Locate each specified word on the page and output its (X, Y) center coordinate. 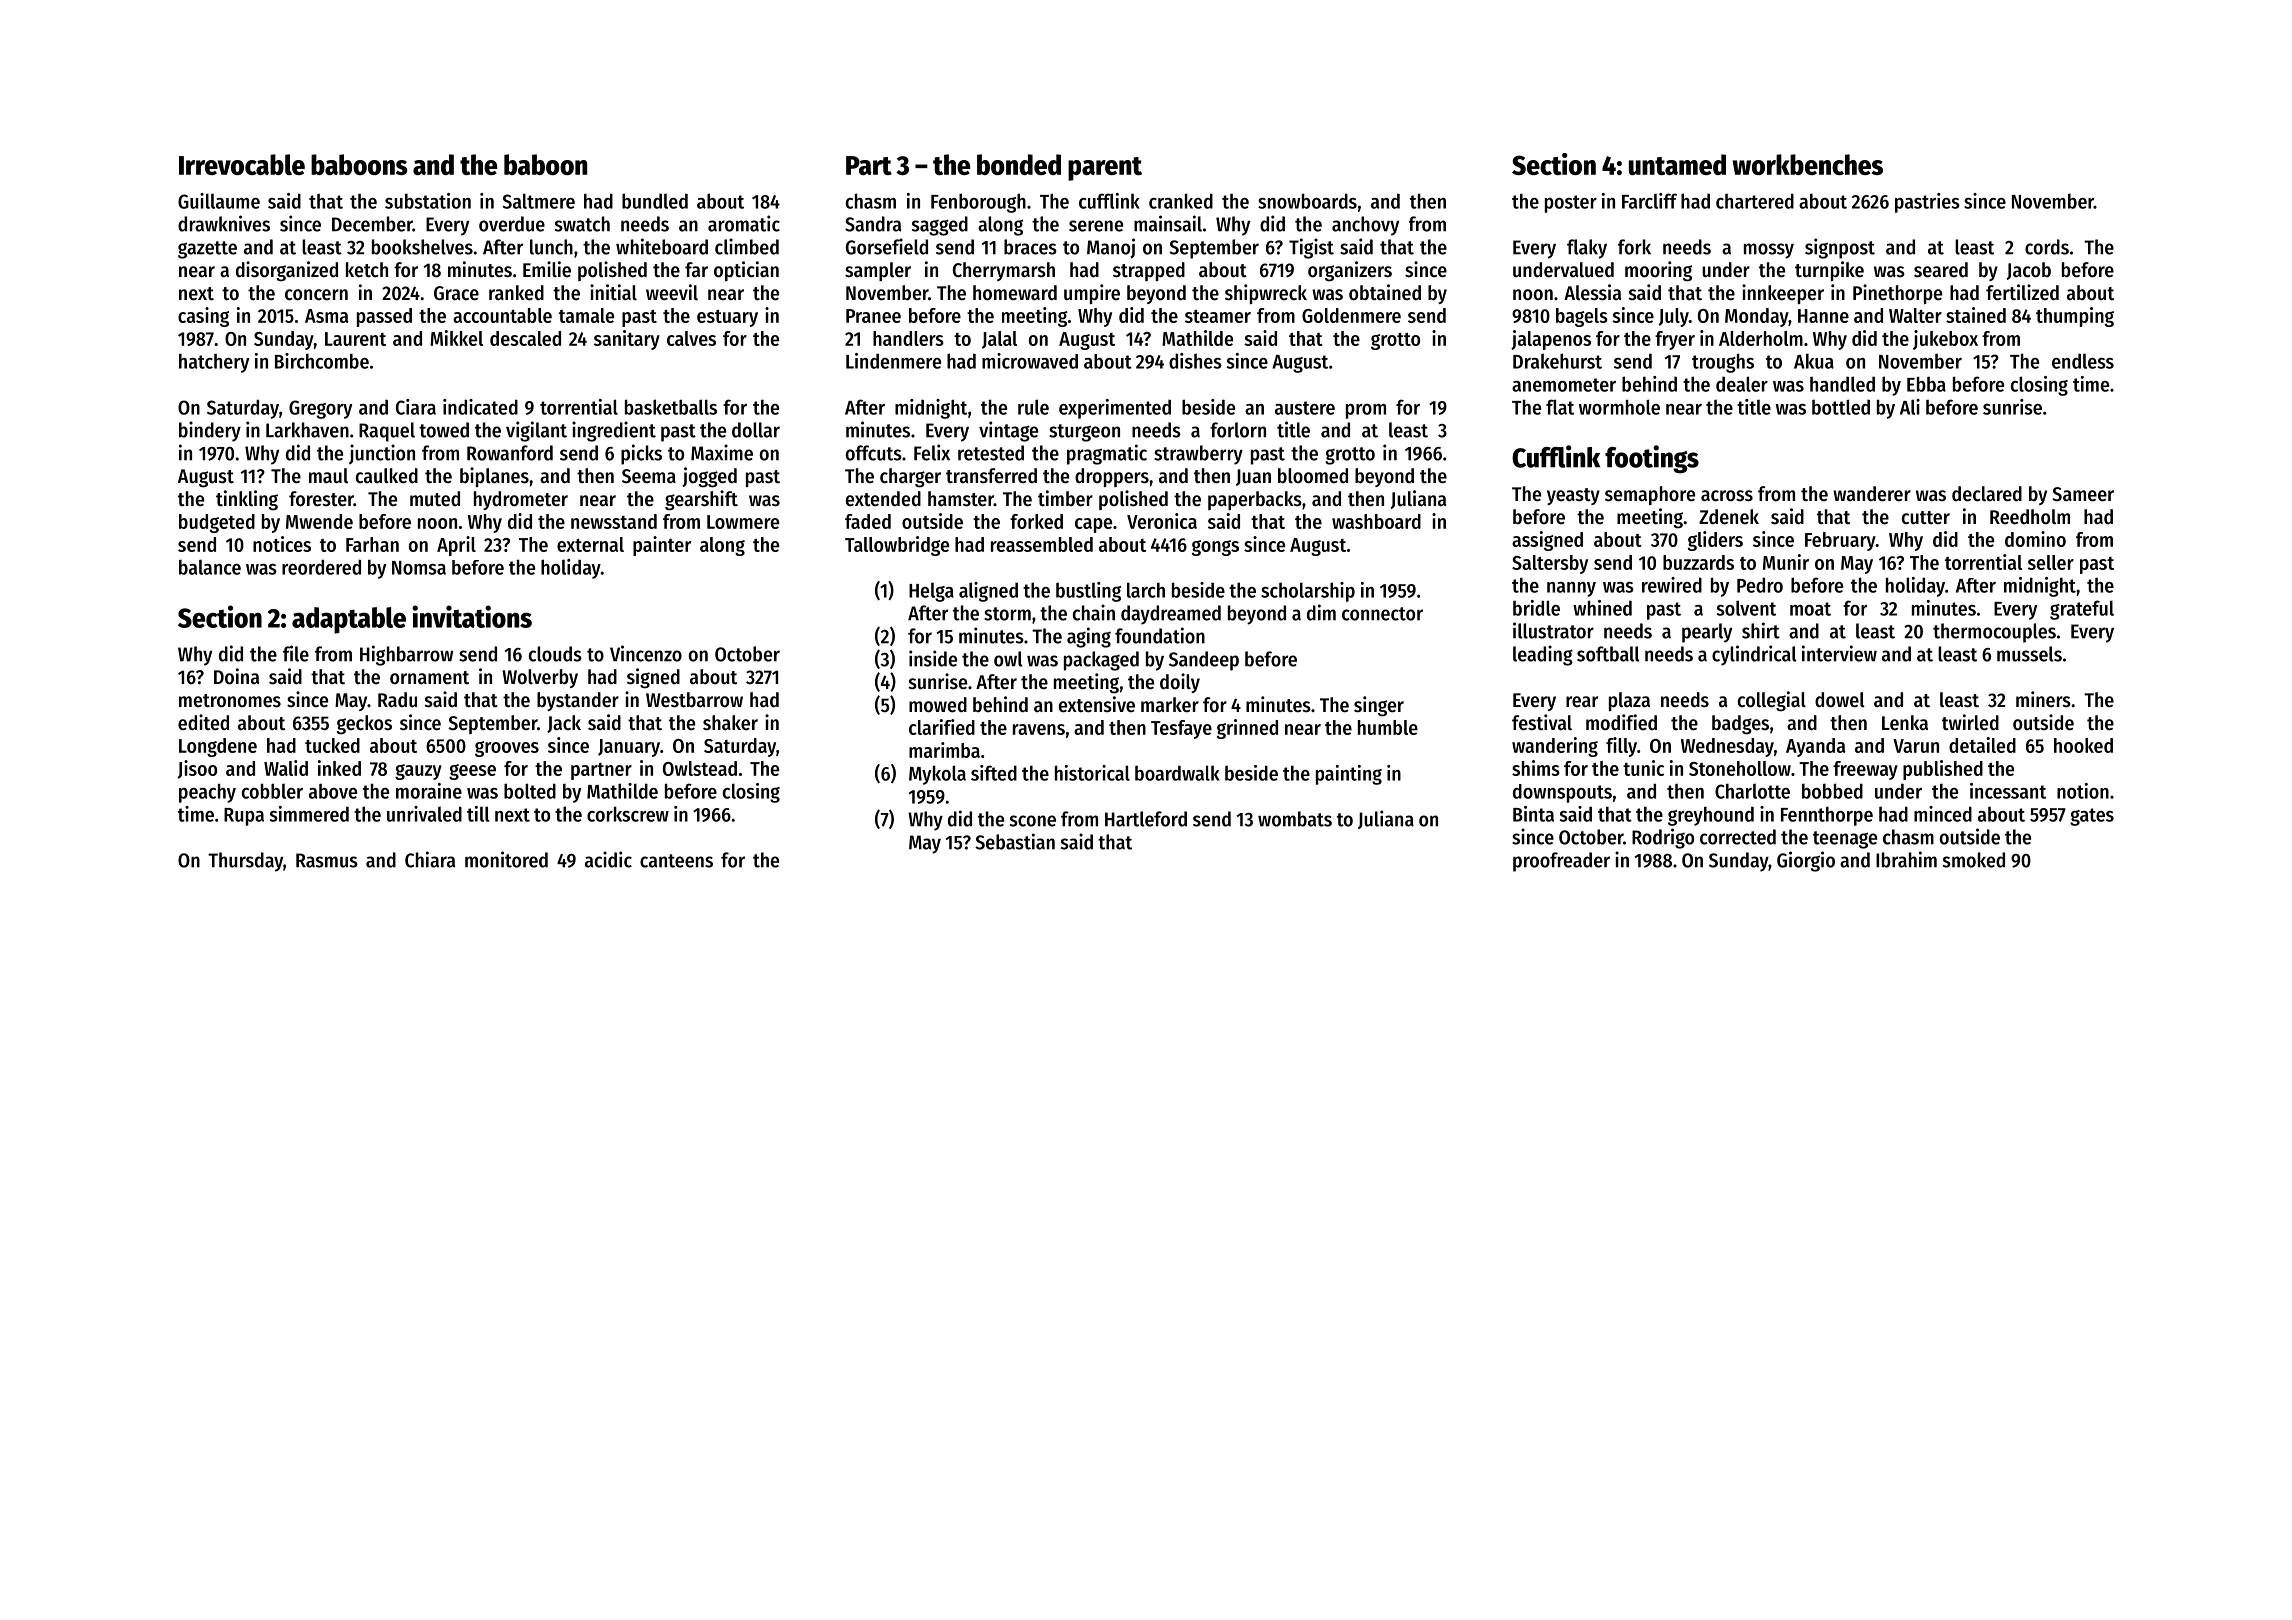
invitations (472, 616)
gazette (207, 250)
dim (1321, 612)
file (296, 653)
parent (1105, 169)
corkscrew (628, 814)
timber (1065, 498)
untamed (1677, 164)
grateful (2082, 610)
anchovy (1365, 226)
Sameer (2083, 494)
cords (2047, 247)
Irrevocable (242, 164)
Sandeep (1204, 661)
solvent (1746, 608)
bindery (210, 431)
